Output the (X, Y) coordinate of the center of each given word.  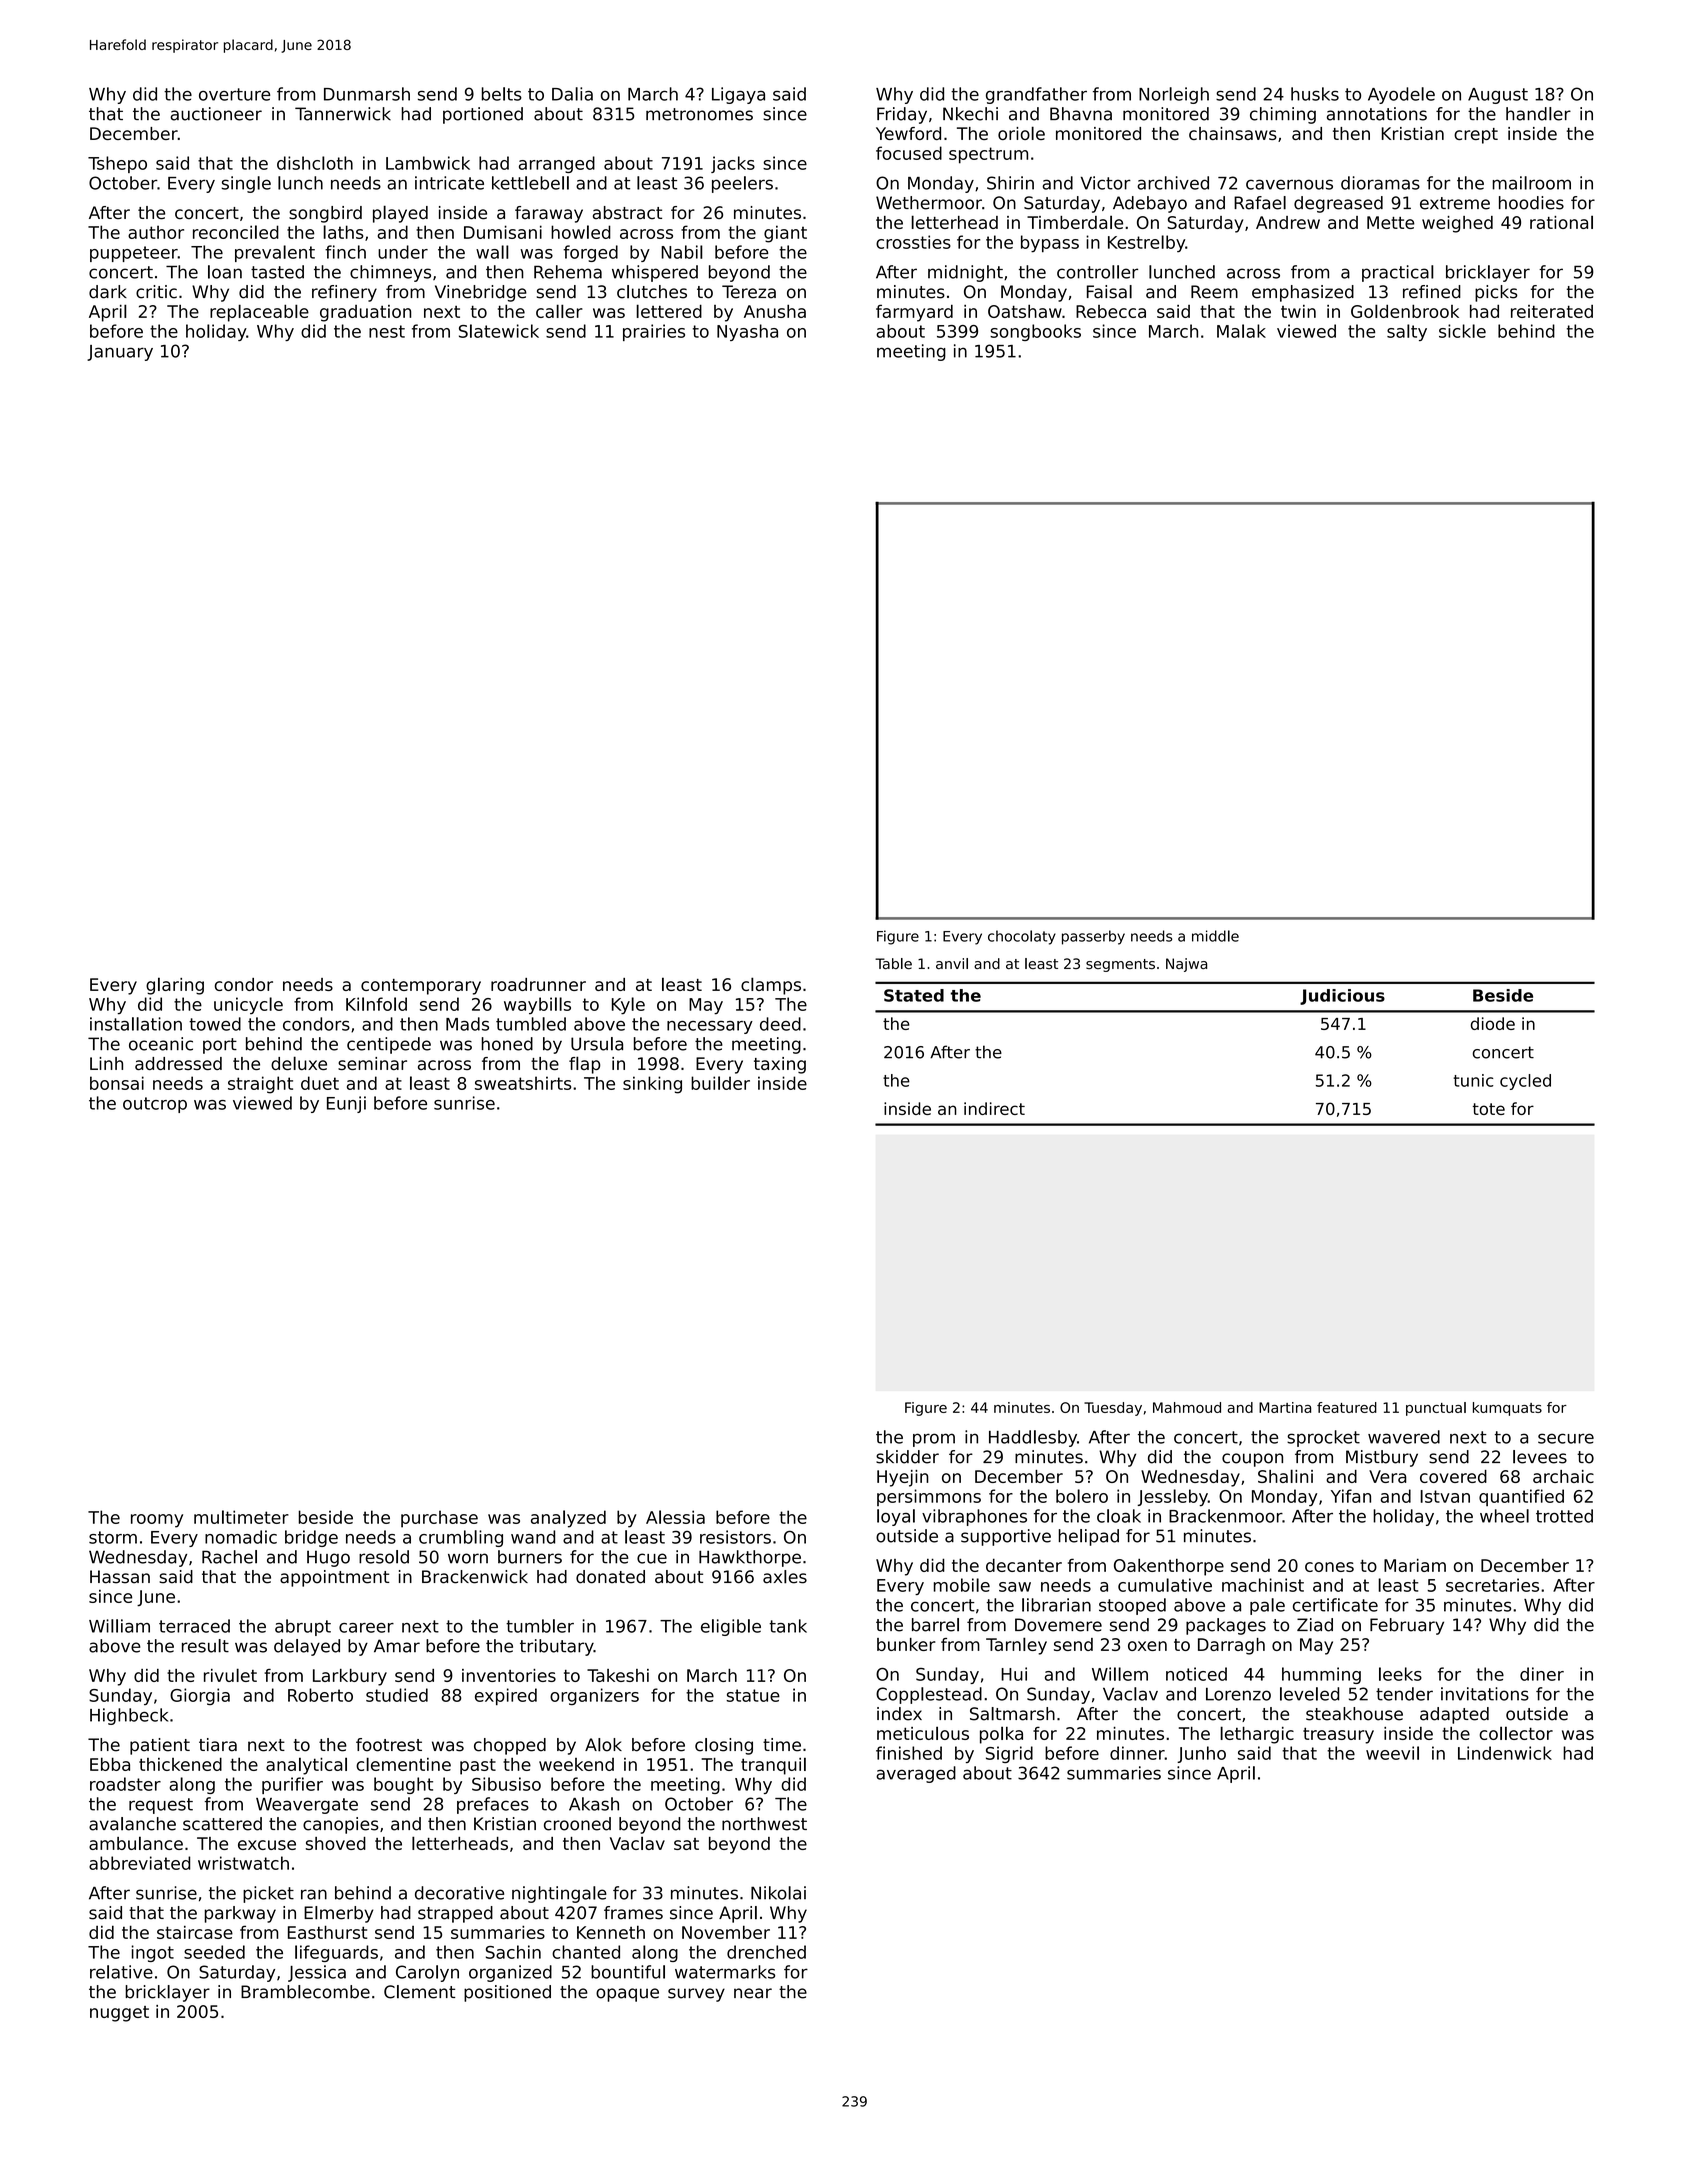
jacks (733, 164)
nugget (119, 2014)
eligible (731, 1627)
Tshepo (117, 164)
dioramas (1380, 183)
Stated (914, 995)
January (120, 353)
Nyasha (747, 332)
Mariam (1415, 1565)
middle (1215, 936)
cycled (1525, 1082)
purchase (439, 1519)
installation (136, 1024)
